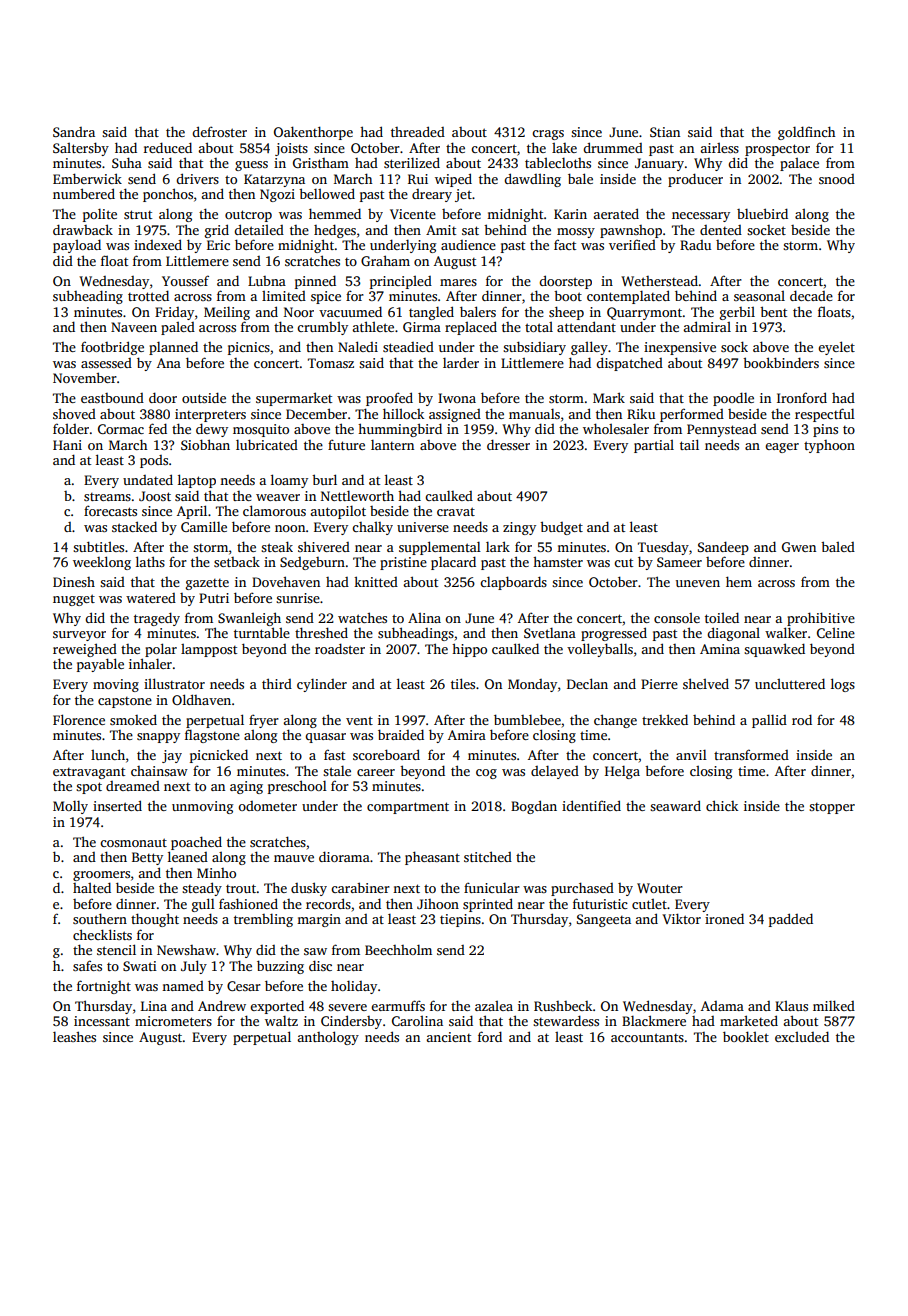 Image resolution: width=908 pixels, height=1316 pixels. What do you see at coordinates (376, 772) in the screenshot?
I see `career` at bounding box center [376, 772].
